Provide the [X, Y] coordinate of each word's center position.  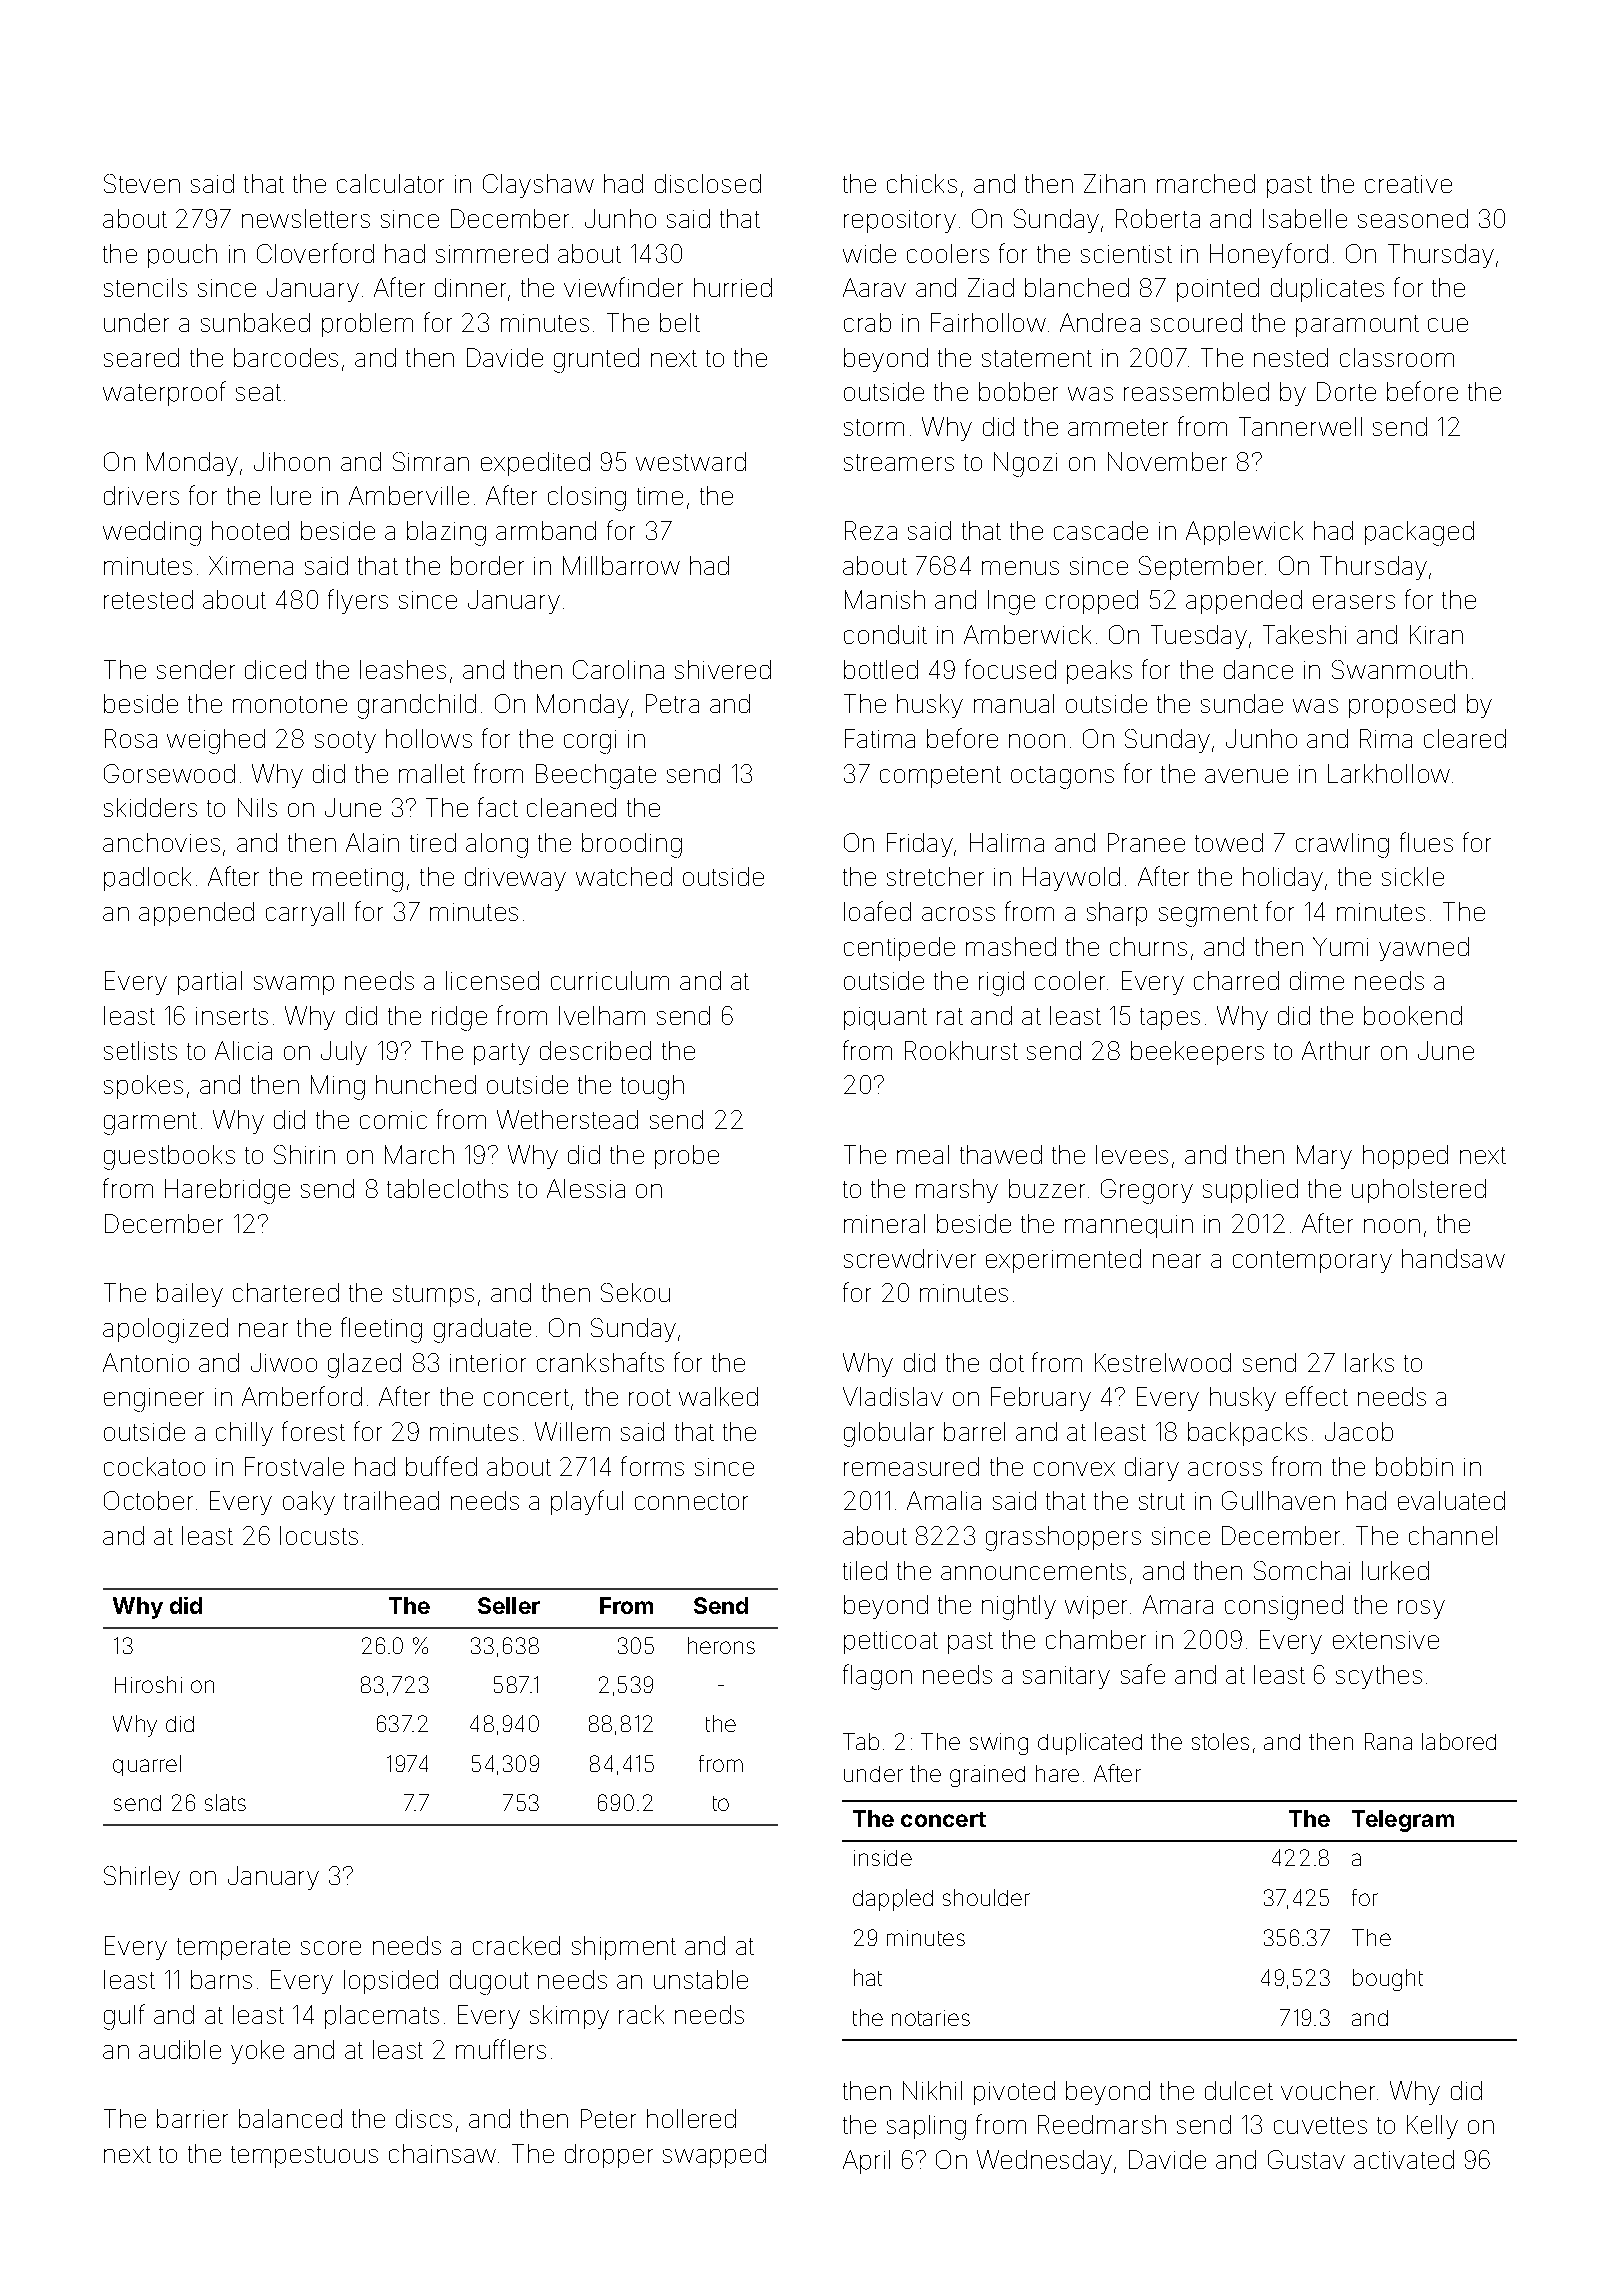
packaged [1419, 533]
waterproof [164, 393]
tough [652, 1087]
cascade [1101, 530]
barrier [192, 2118]
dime [1317, 980]
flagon [877, 1677]
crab [867, 322]
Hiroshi [148, 1684]
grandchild [417, 706]
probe [687, 1157]
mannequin [1129, 1226]
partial [210, 983]
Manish [885, 599]
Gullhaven [1278, 1500]
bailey [190, 1295]
